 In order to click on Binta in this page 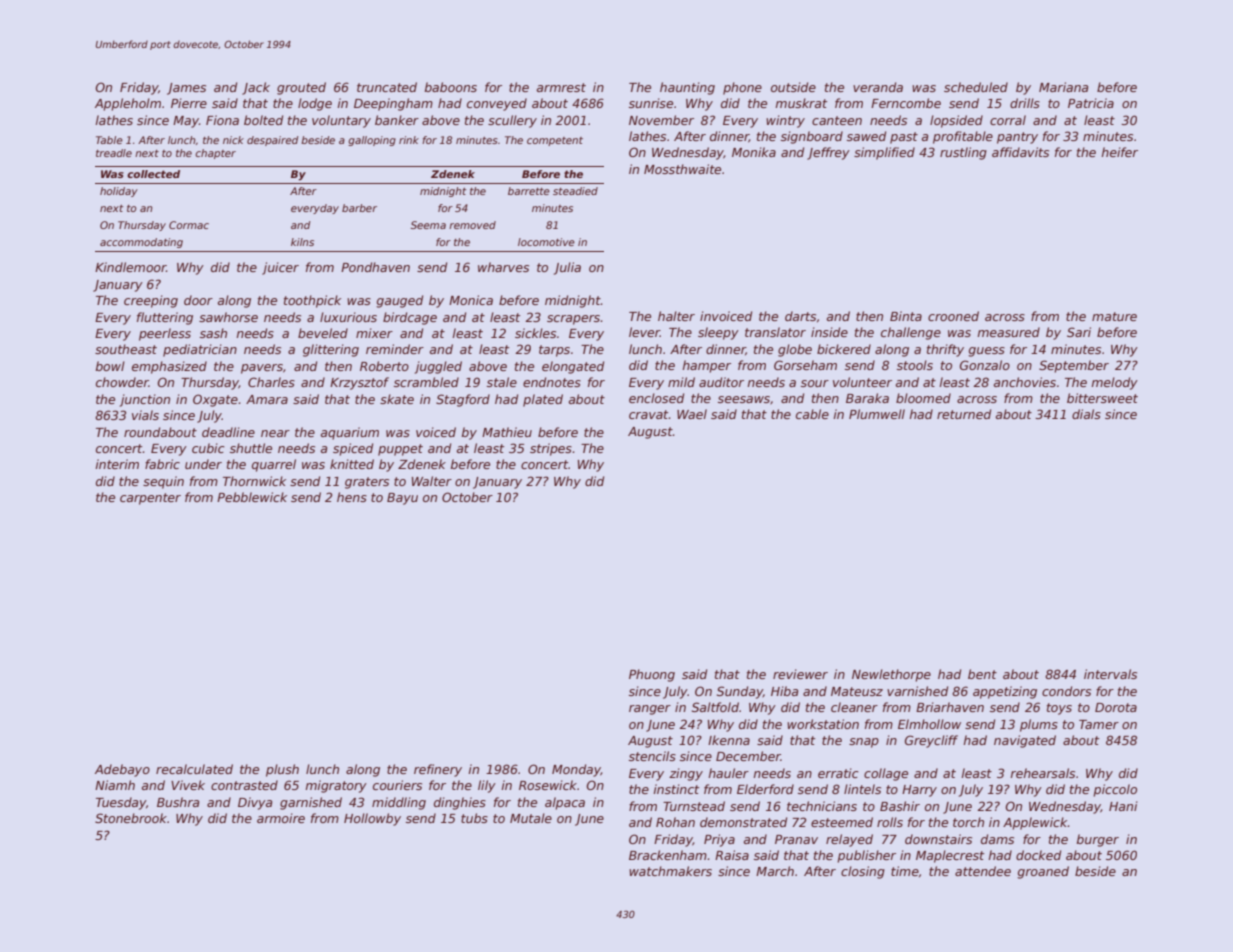, I will do `click(906, 316)`.
